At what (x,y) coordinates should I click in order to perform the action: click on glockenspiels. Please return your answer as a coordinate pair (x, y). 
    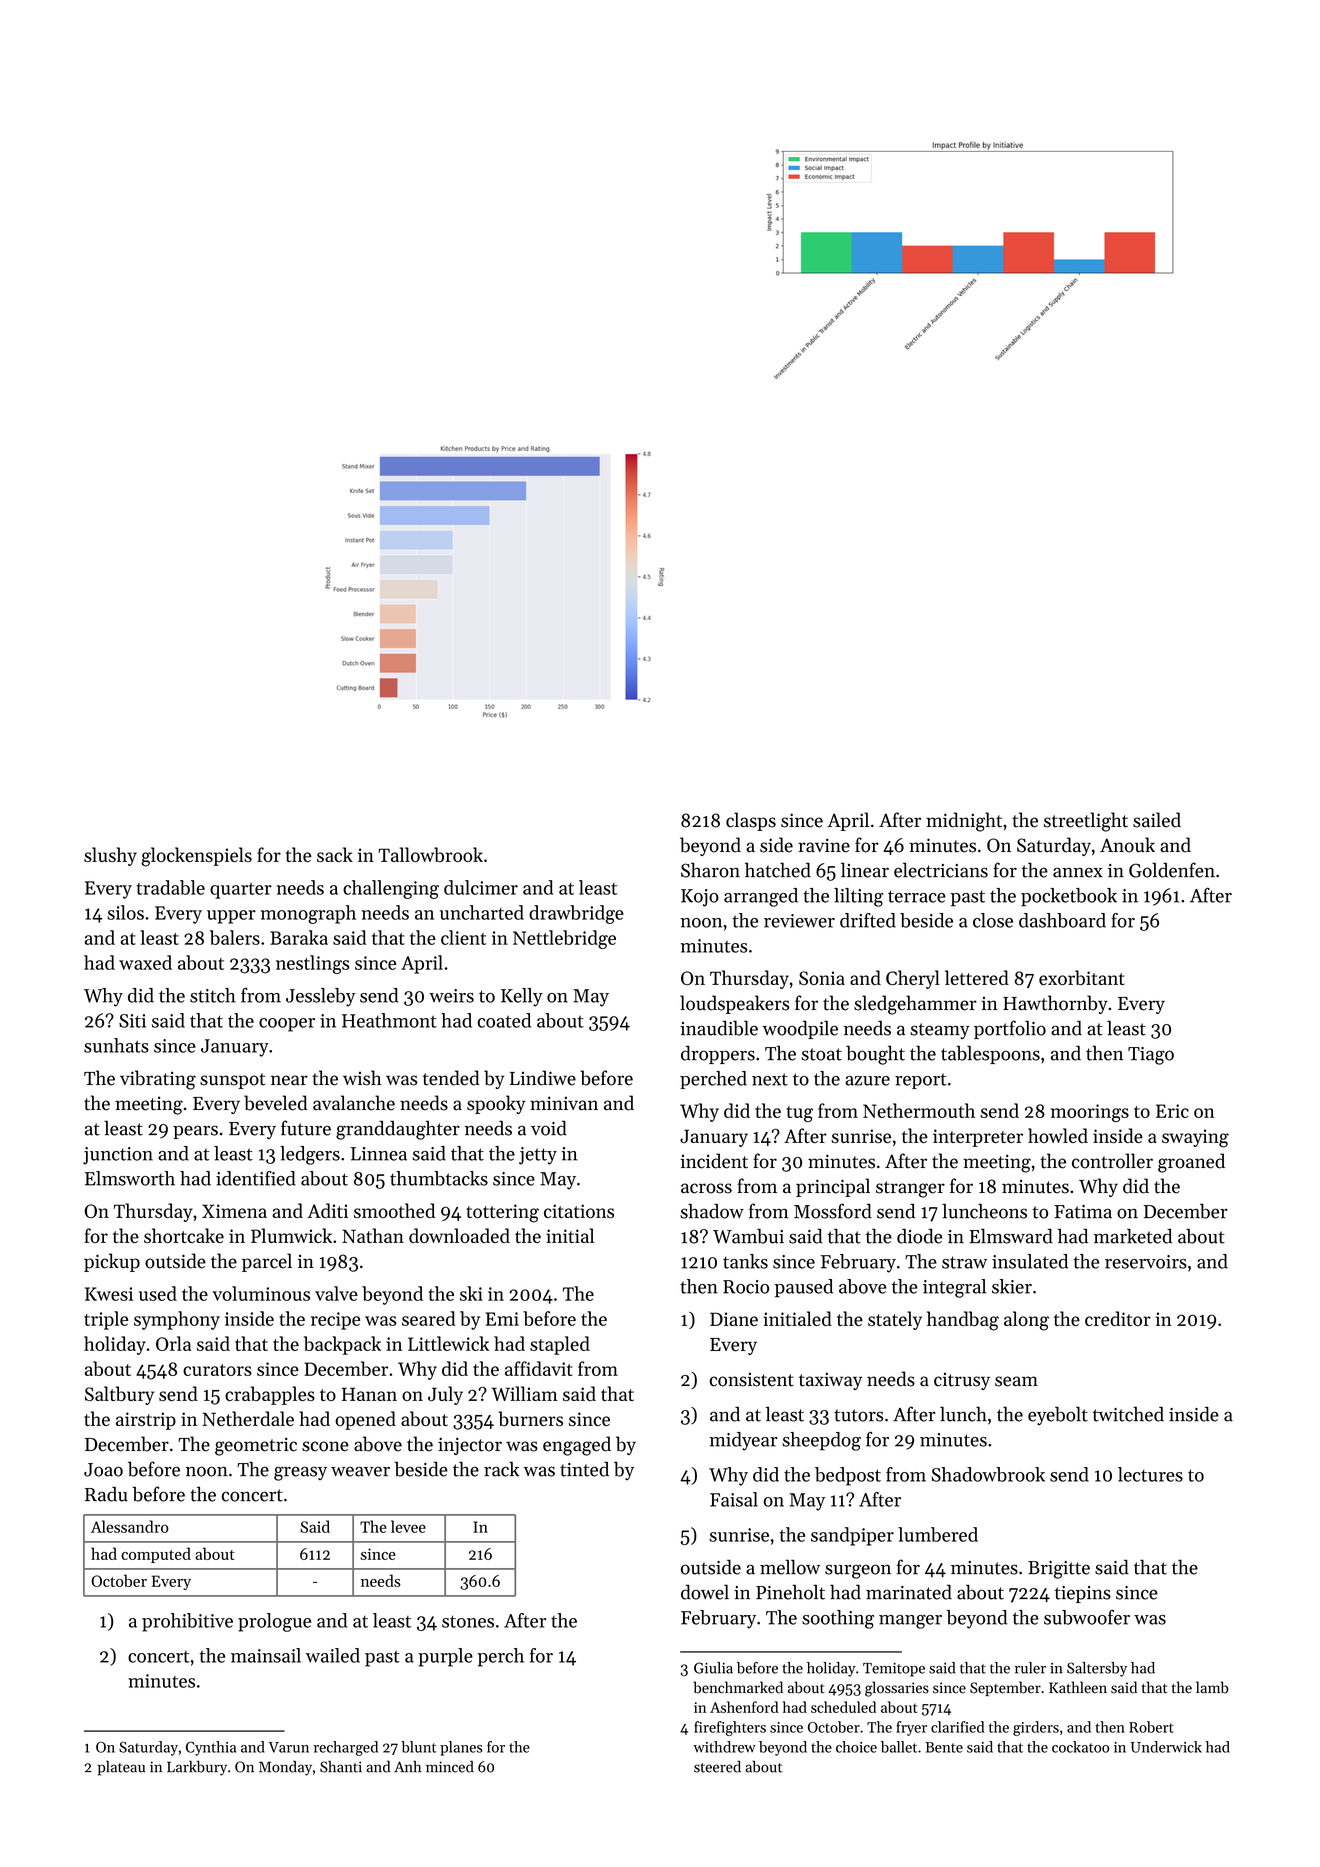
    Looking at the image, I should click on (196, 857).
